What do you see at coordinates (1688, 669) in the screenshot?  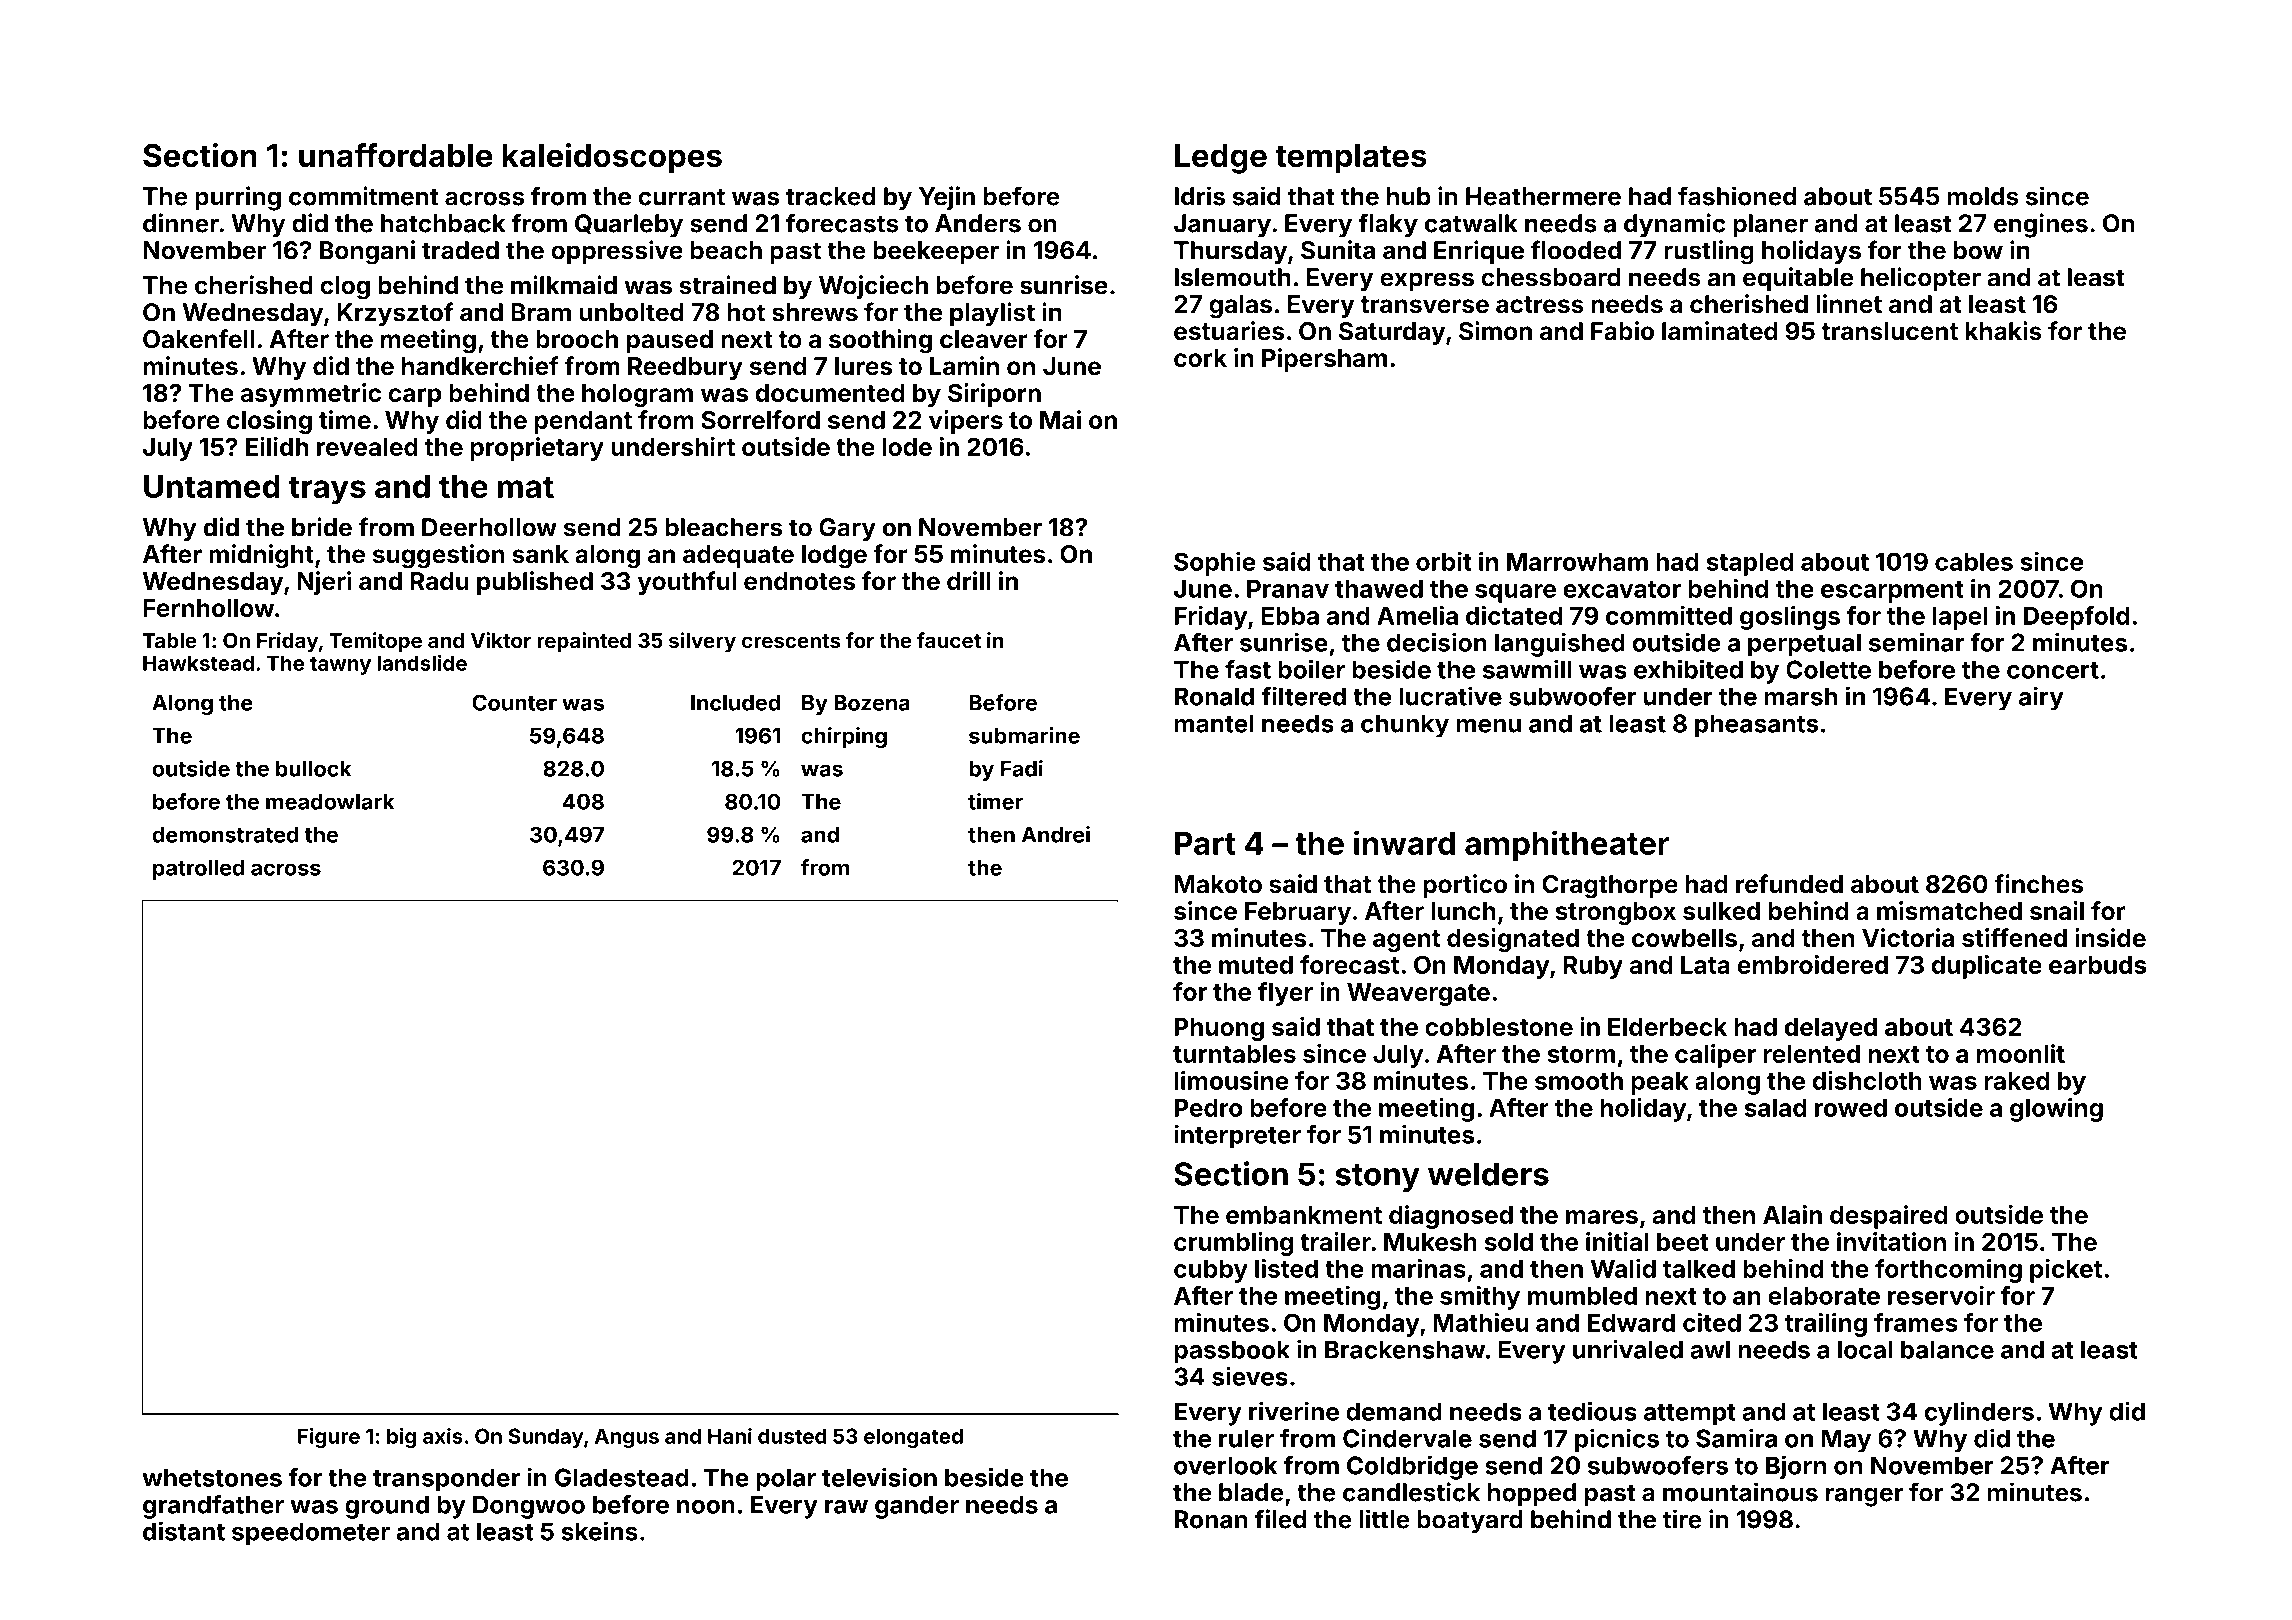 I see `exhibited` at bounding box center [1688, 669].
